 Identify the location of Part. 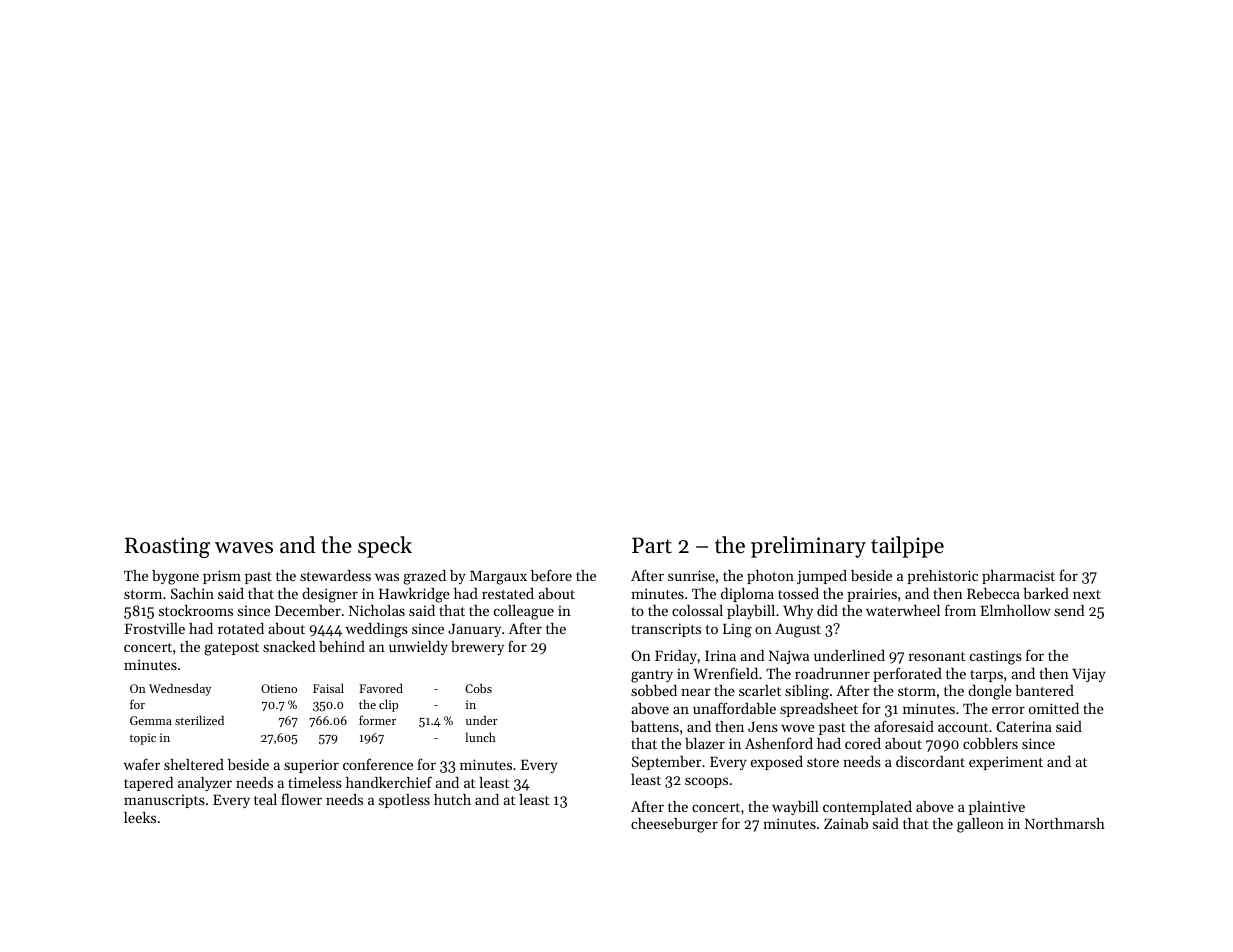
(652, 545).
